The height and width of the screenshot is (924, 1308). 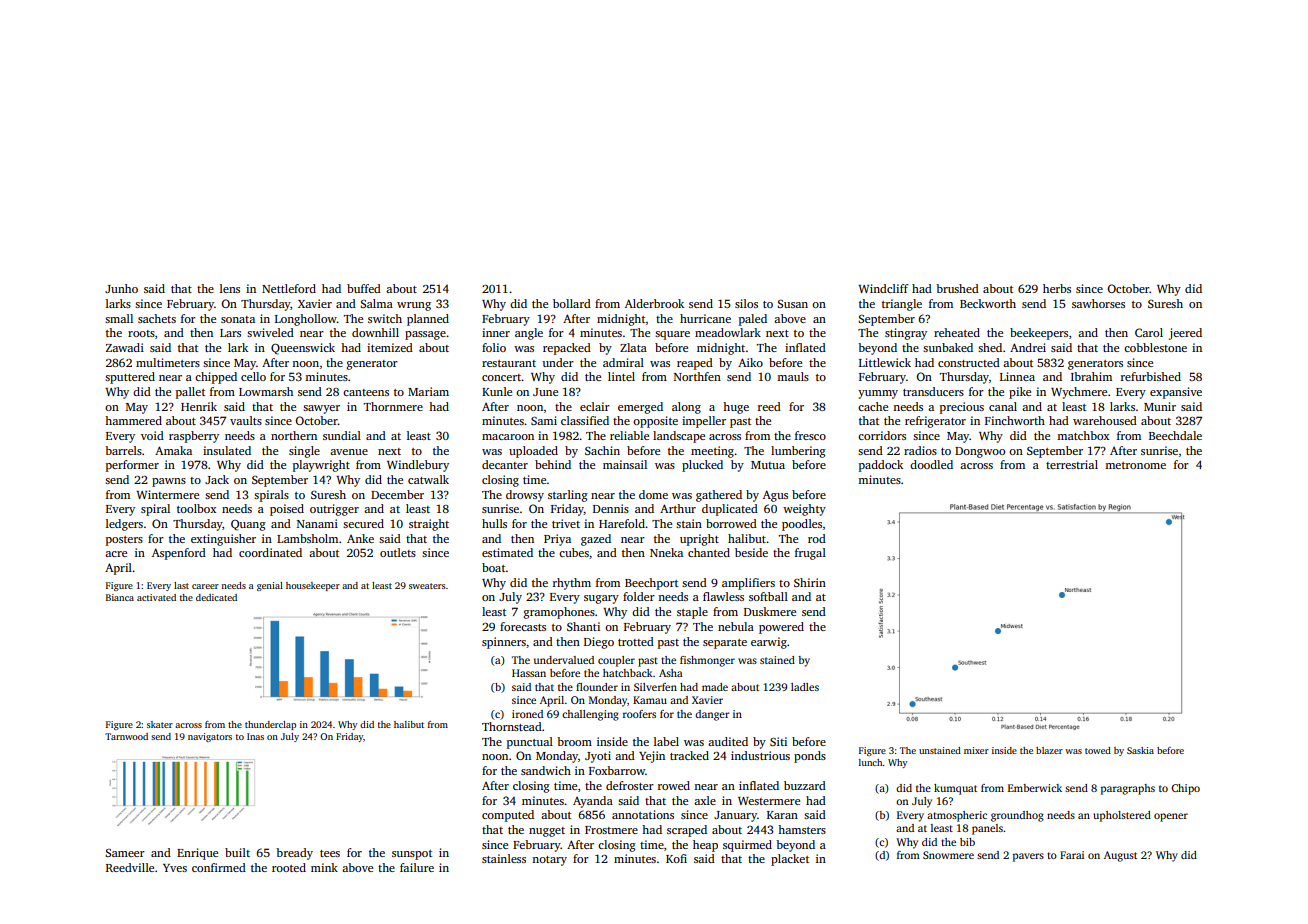 I want to click on impeller, so click(x=704, y=422).
